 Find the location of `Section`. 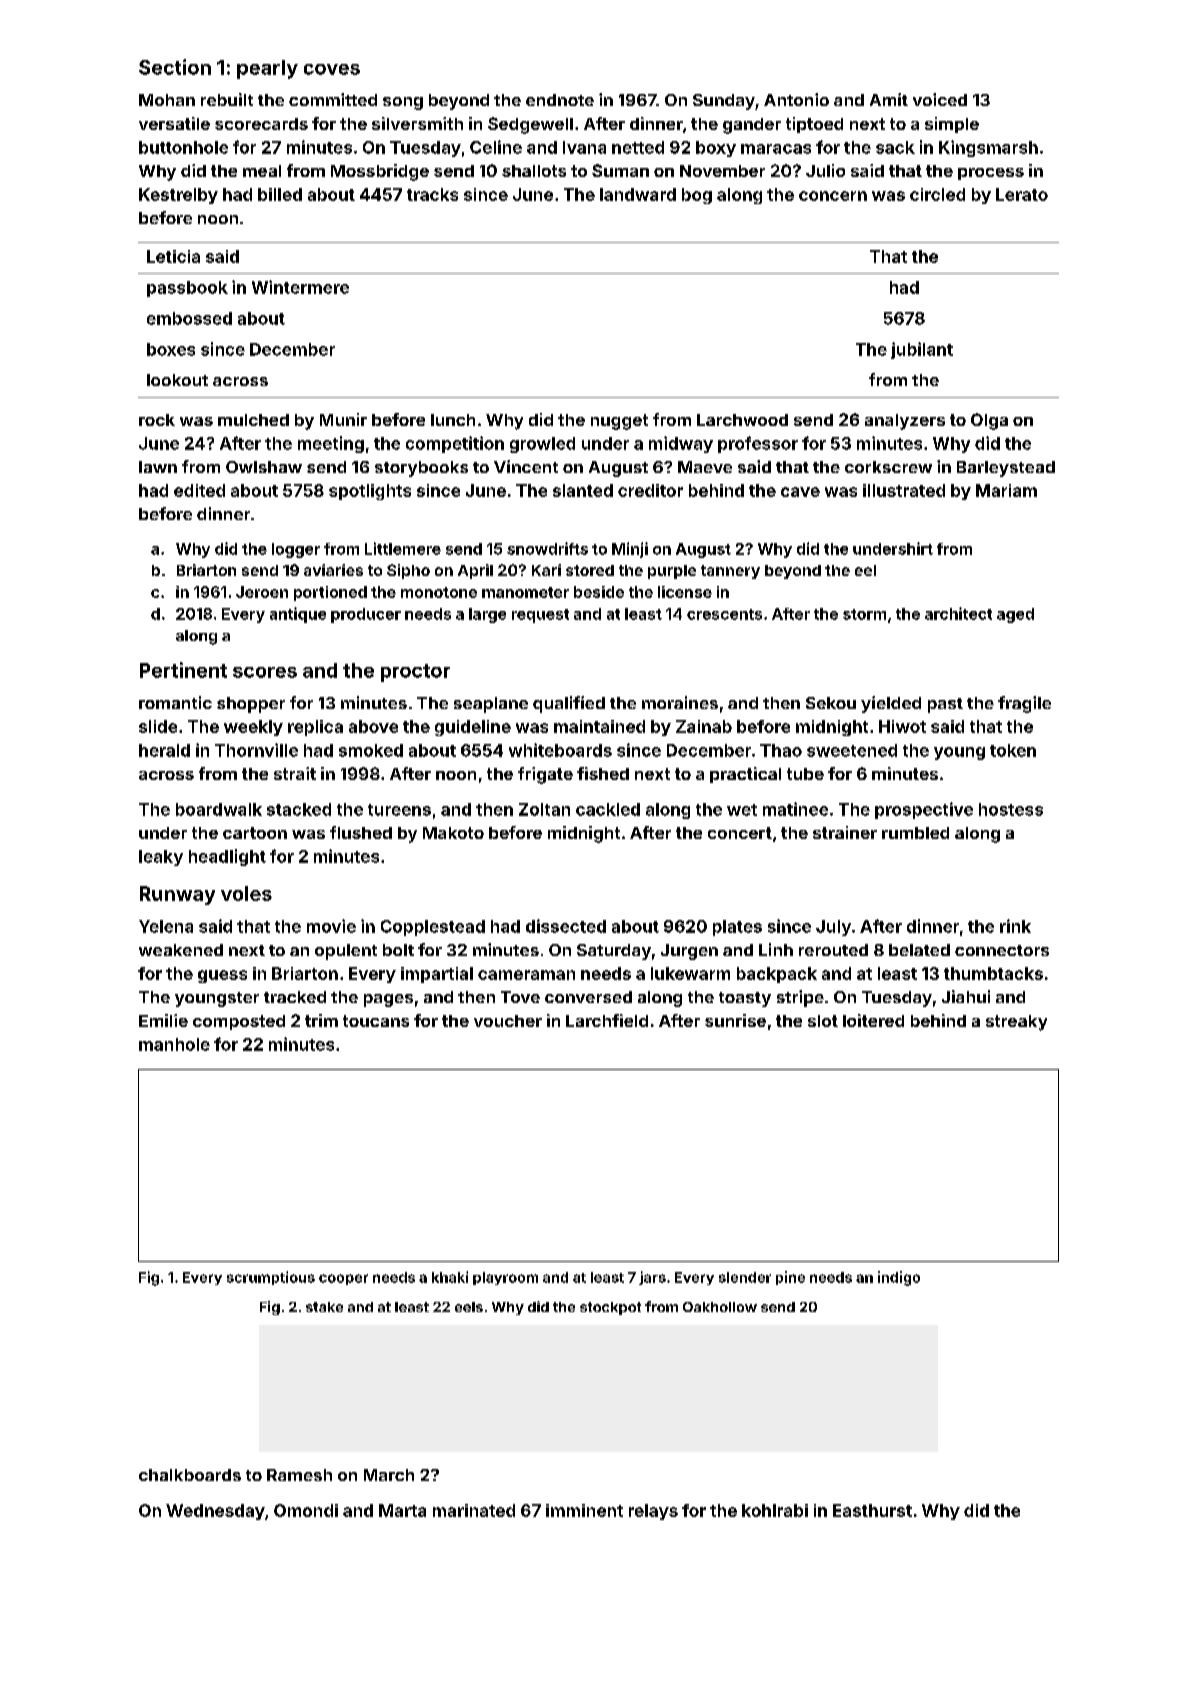

Section is located at coordinates (175, 67).
